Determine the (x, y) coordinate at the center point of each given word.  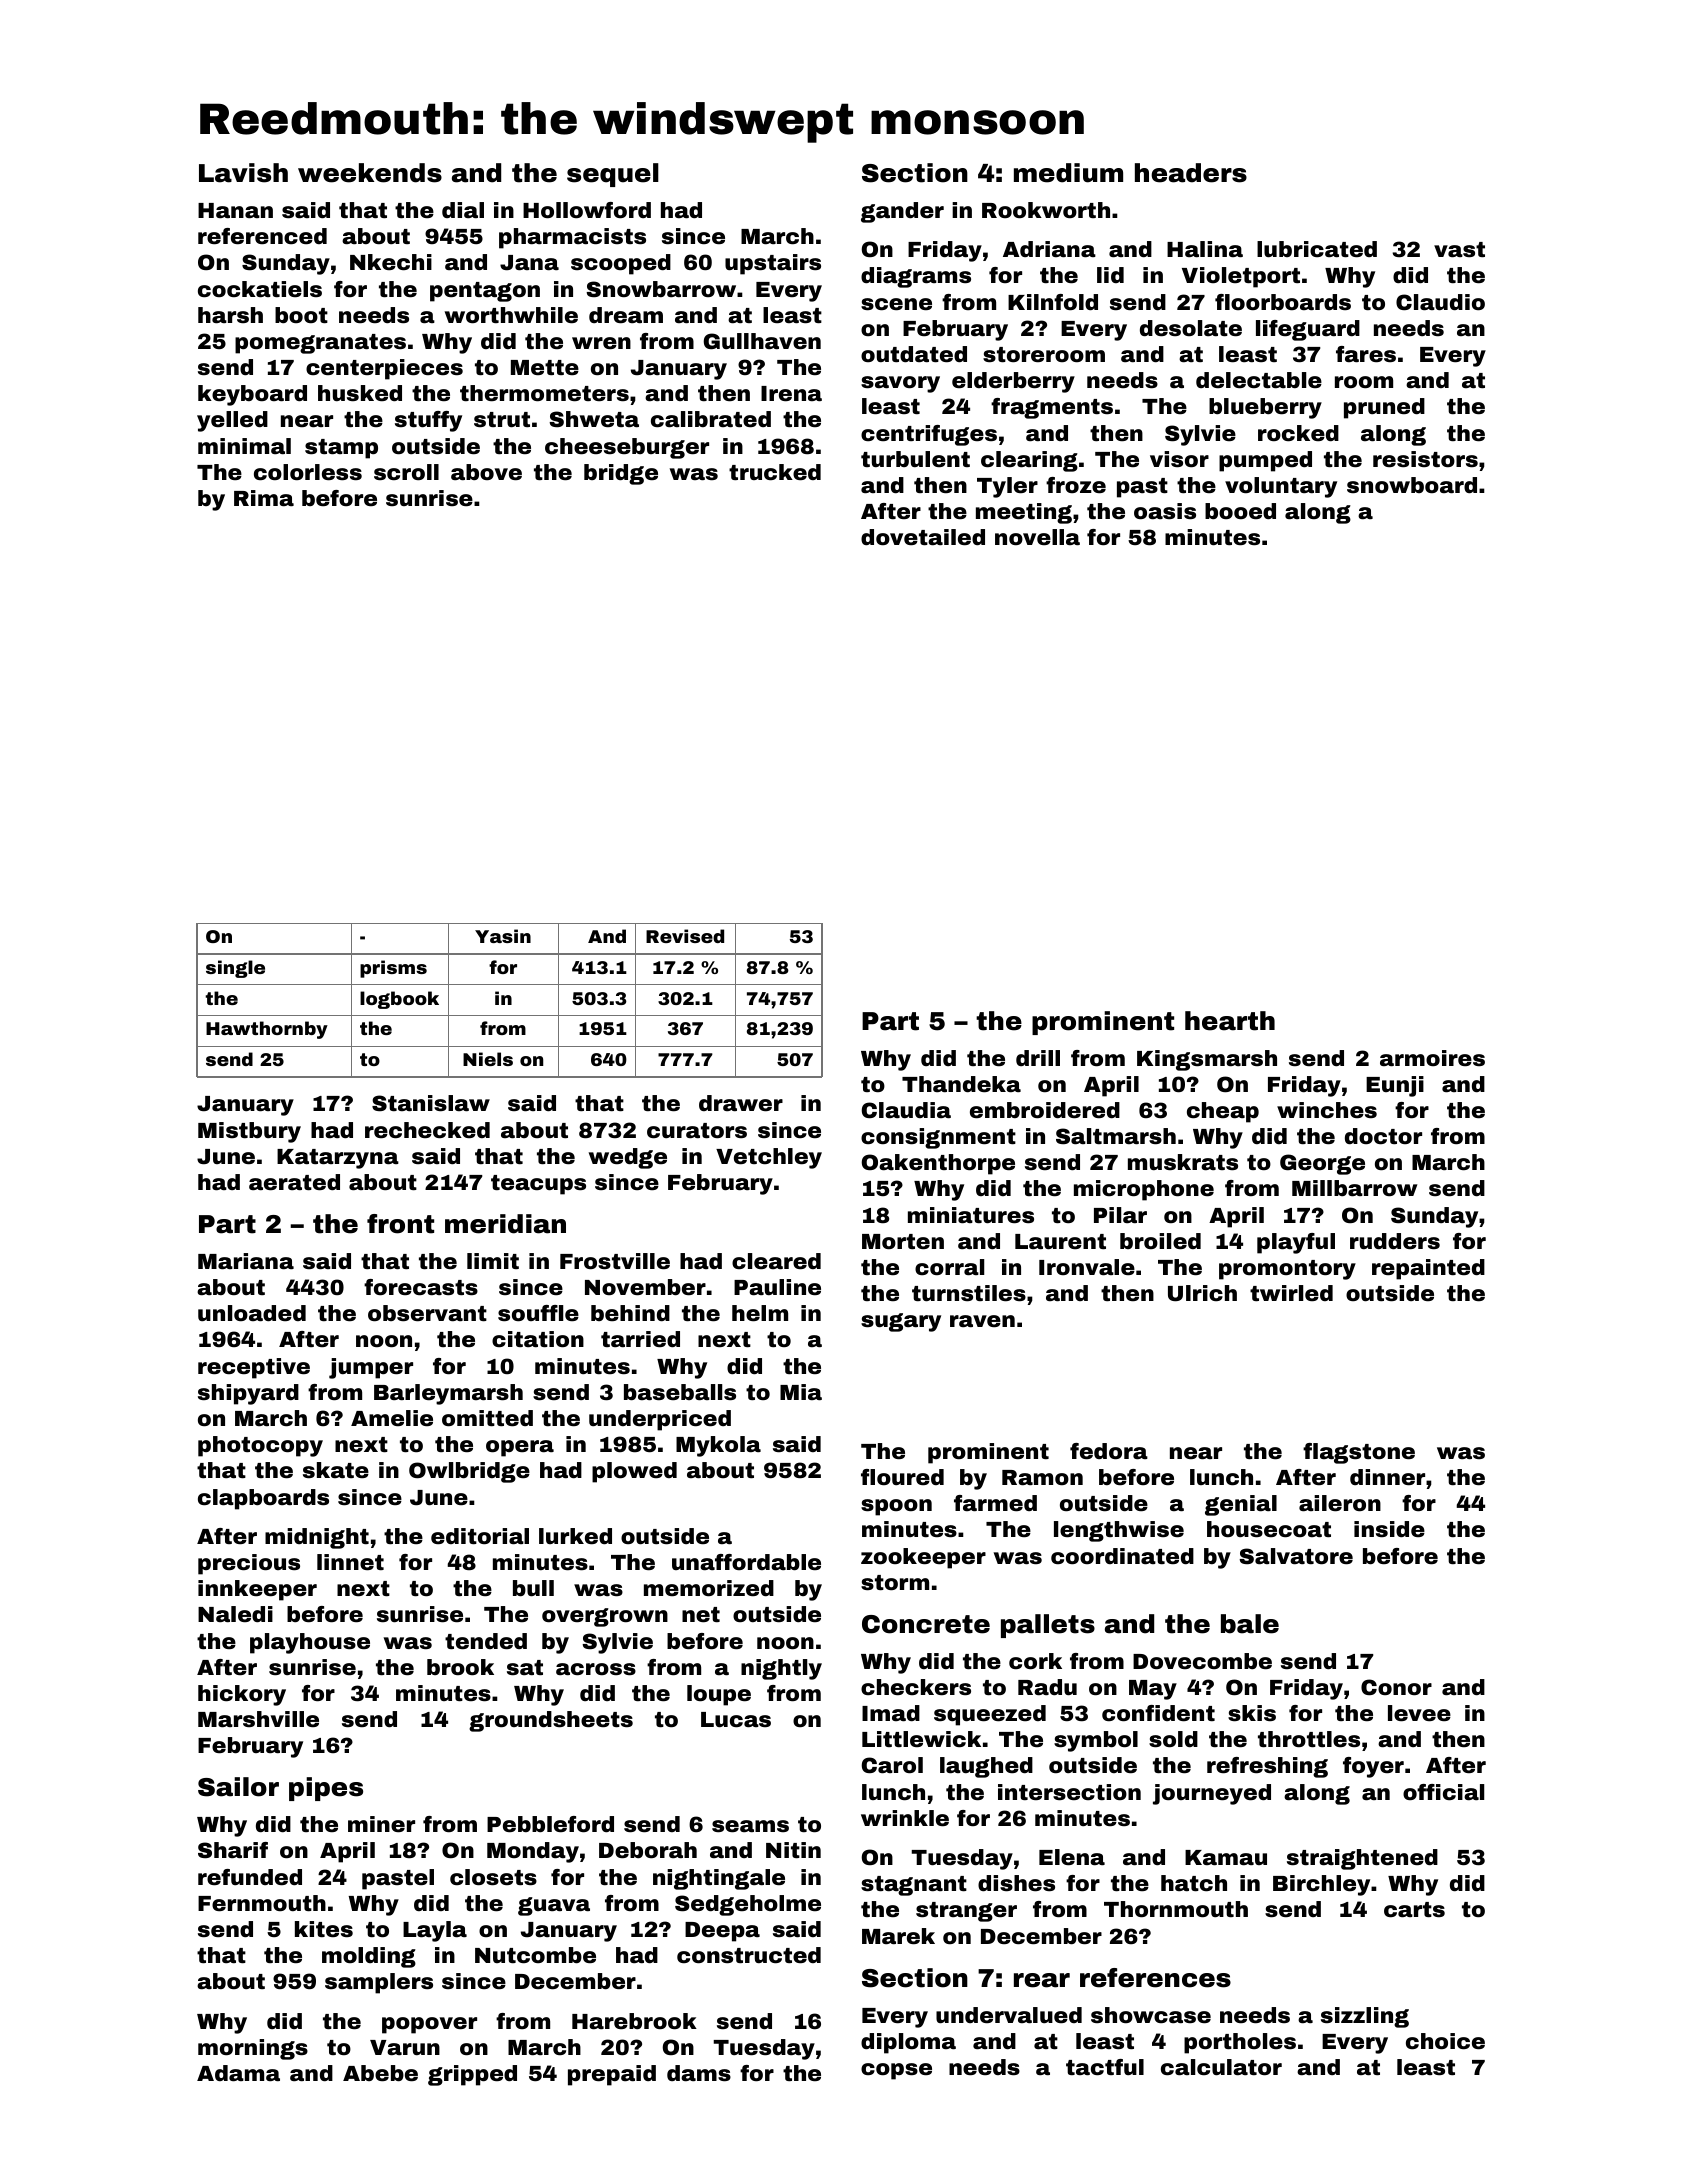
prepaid (612, 2075)
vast (1459, 250)
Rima (264, 498)
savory (900, 384)
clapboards (263, 1499)
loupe (719, 1695)
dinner (1387, 1477)
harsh (230, 315)
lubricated (1317, 249)
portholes (1240, 2043)
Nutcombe (535, 1955)
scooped (621, 264)
